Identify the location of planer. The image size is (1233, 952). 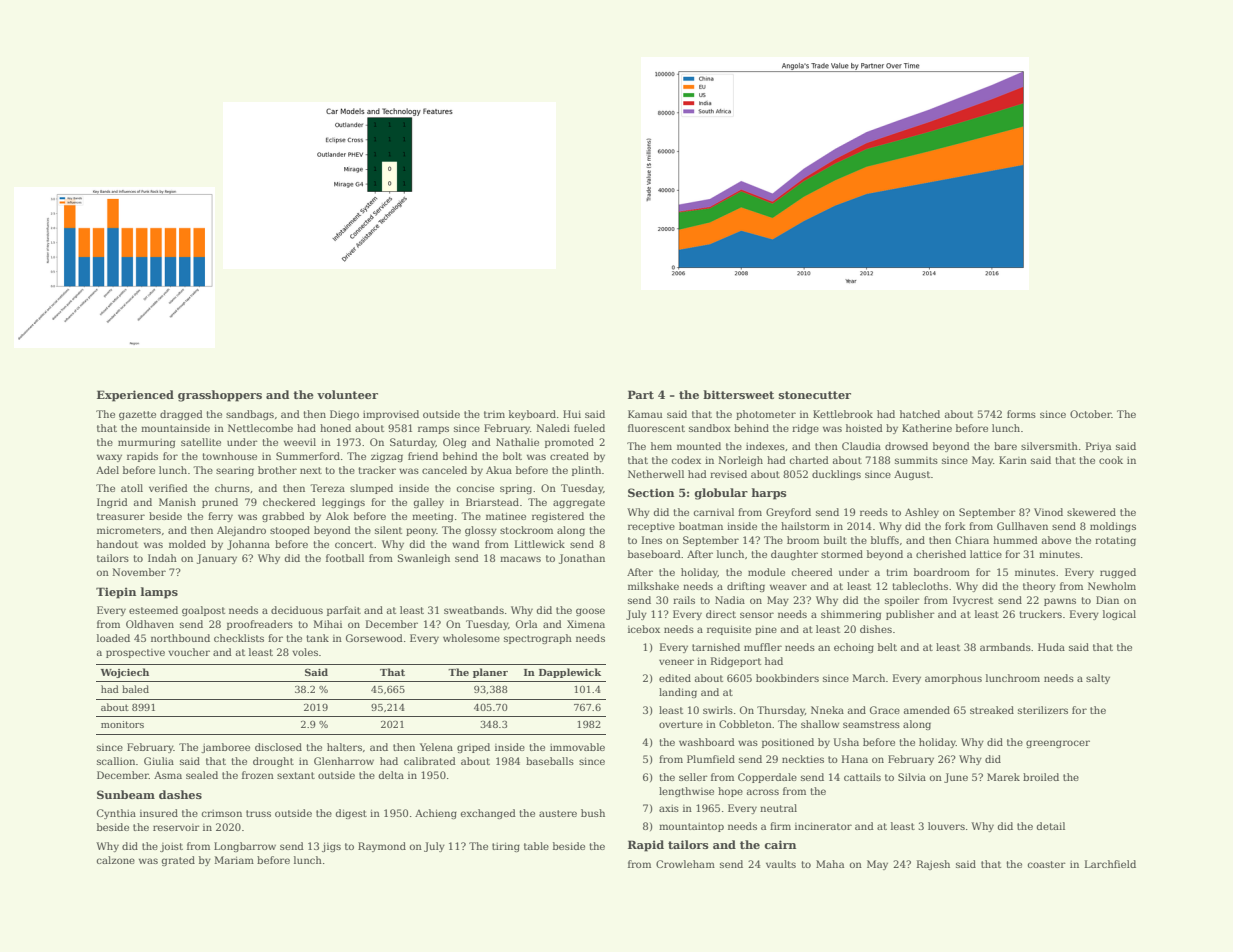
(490, 673).
